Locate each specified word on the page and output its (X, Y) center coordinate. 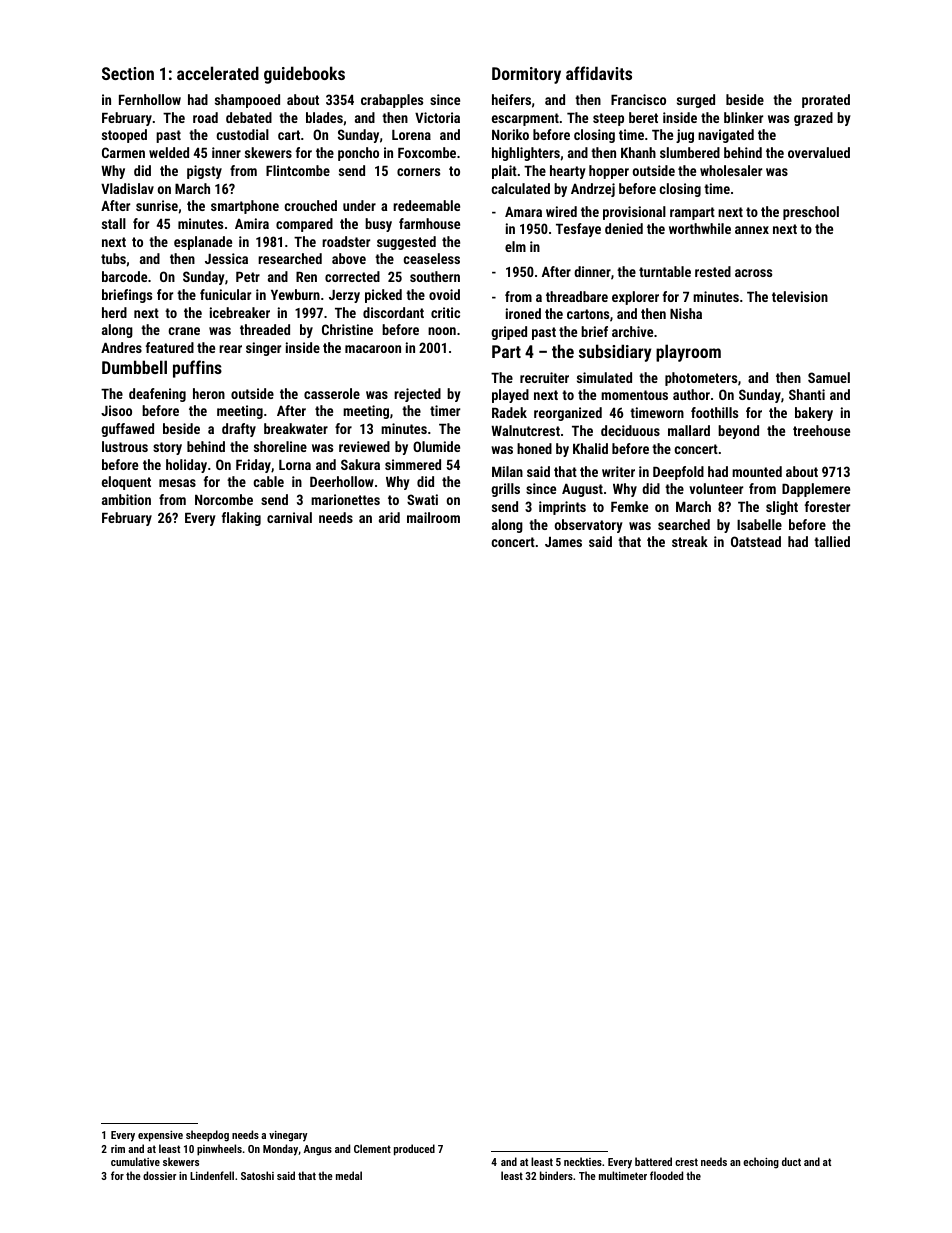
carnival (289, 517)
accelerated (218, 73)
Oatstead (756, 541)
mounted (757, 471)
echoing (761, 1163)
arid (389, 517)
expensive (160, 1136)
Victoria (437, 117)
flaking (241, 519)
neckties (583, 1161)
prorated (826, 101)
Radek (509, 412)
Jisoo (116, 410)
